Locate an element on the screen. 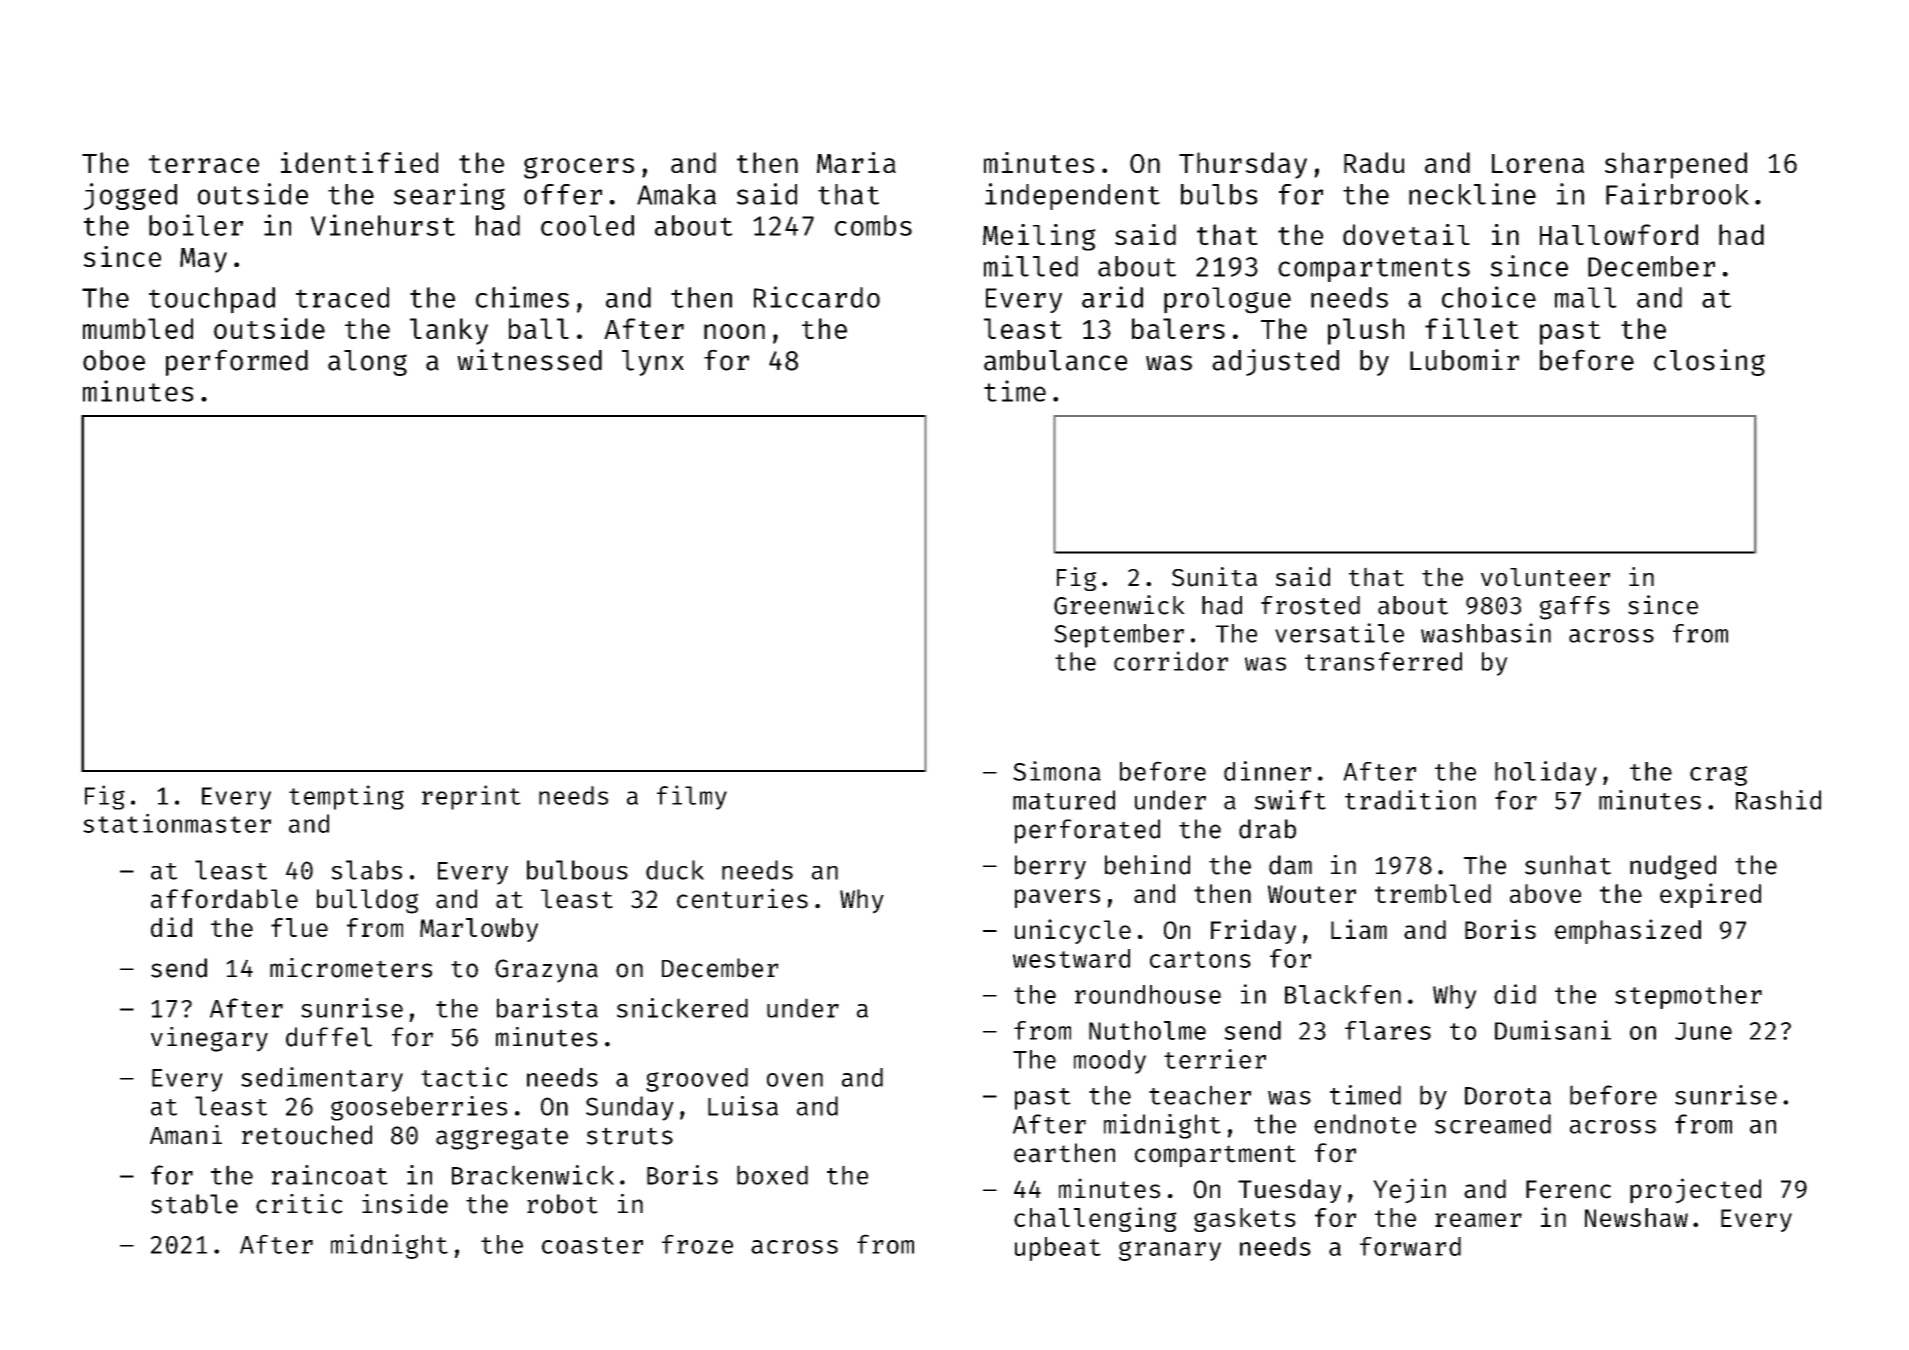  arid is located at coordinates (1112, 297).
